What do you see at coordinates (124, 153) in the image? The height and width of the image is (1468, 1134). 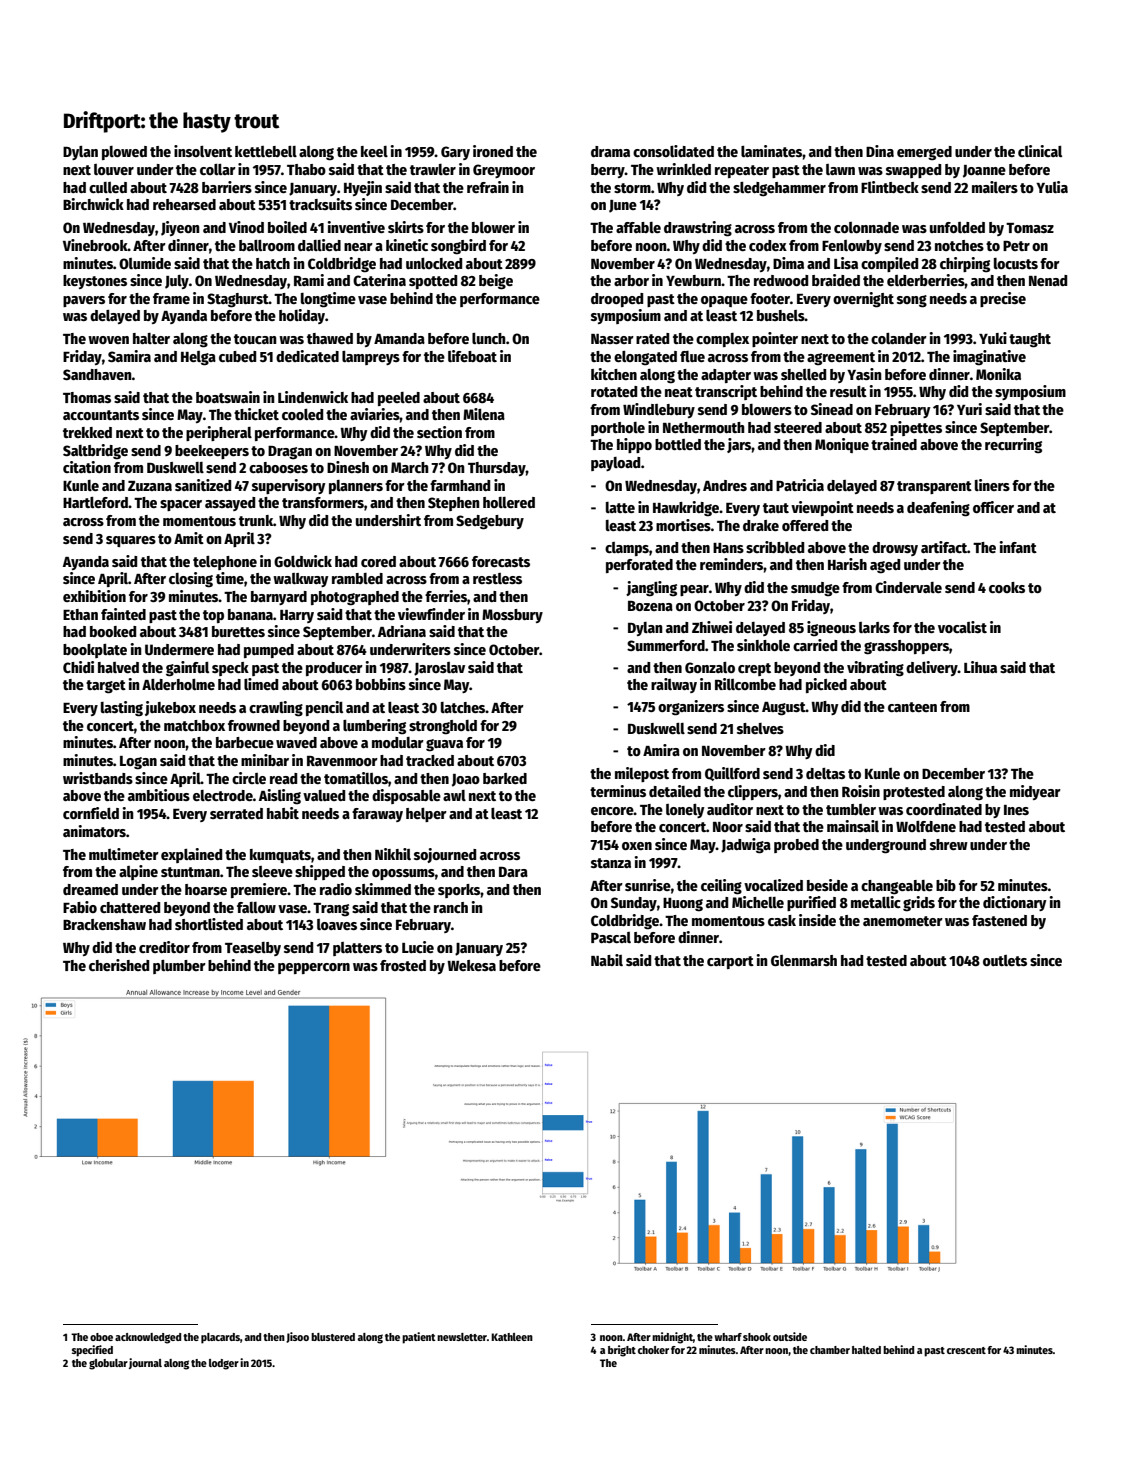 I see `plowed` at bounding box center [124, 153].
